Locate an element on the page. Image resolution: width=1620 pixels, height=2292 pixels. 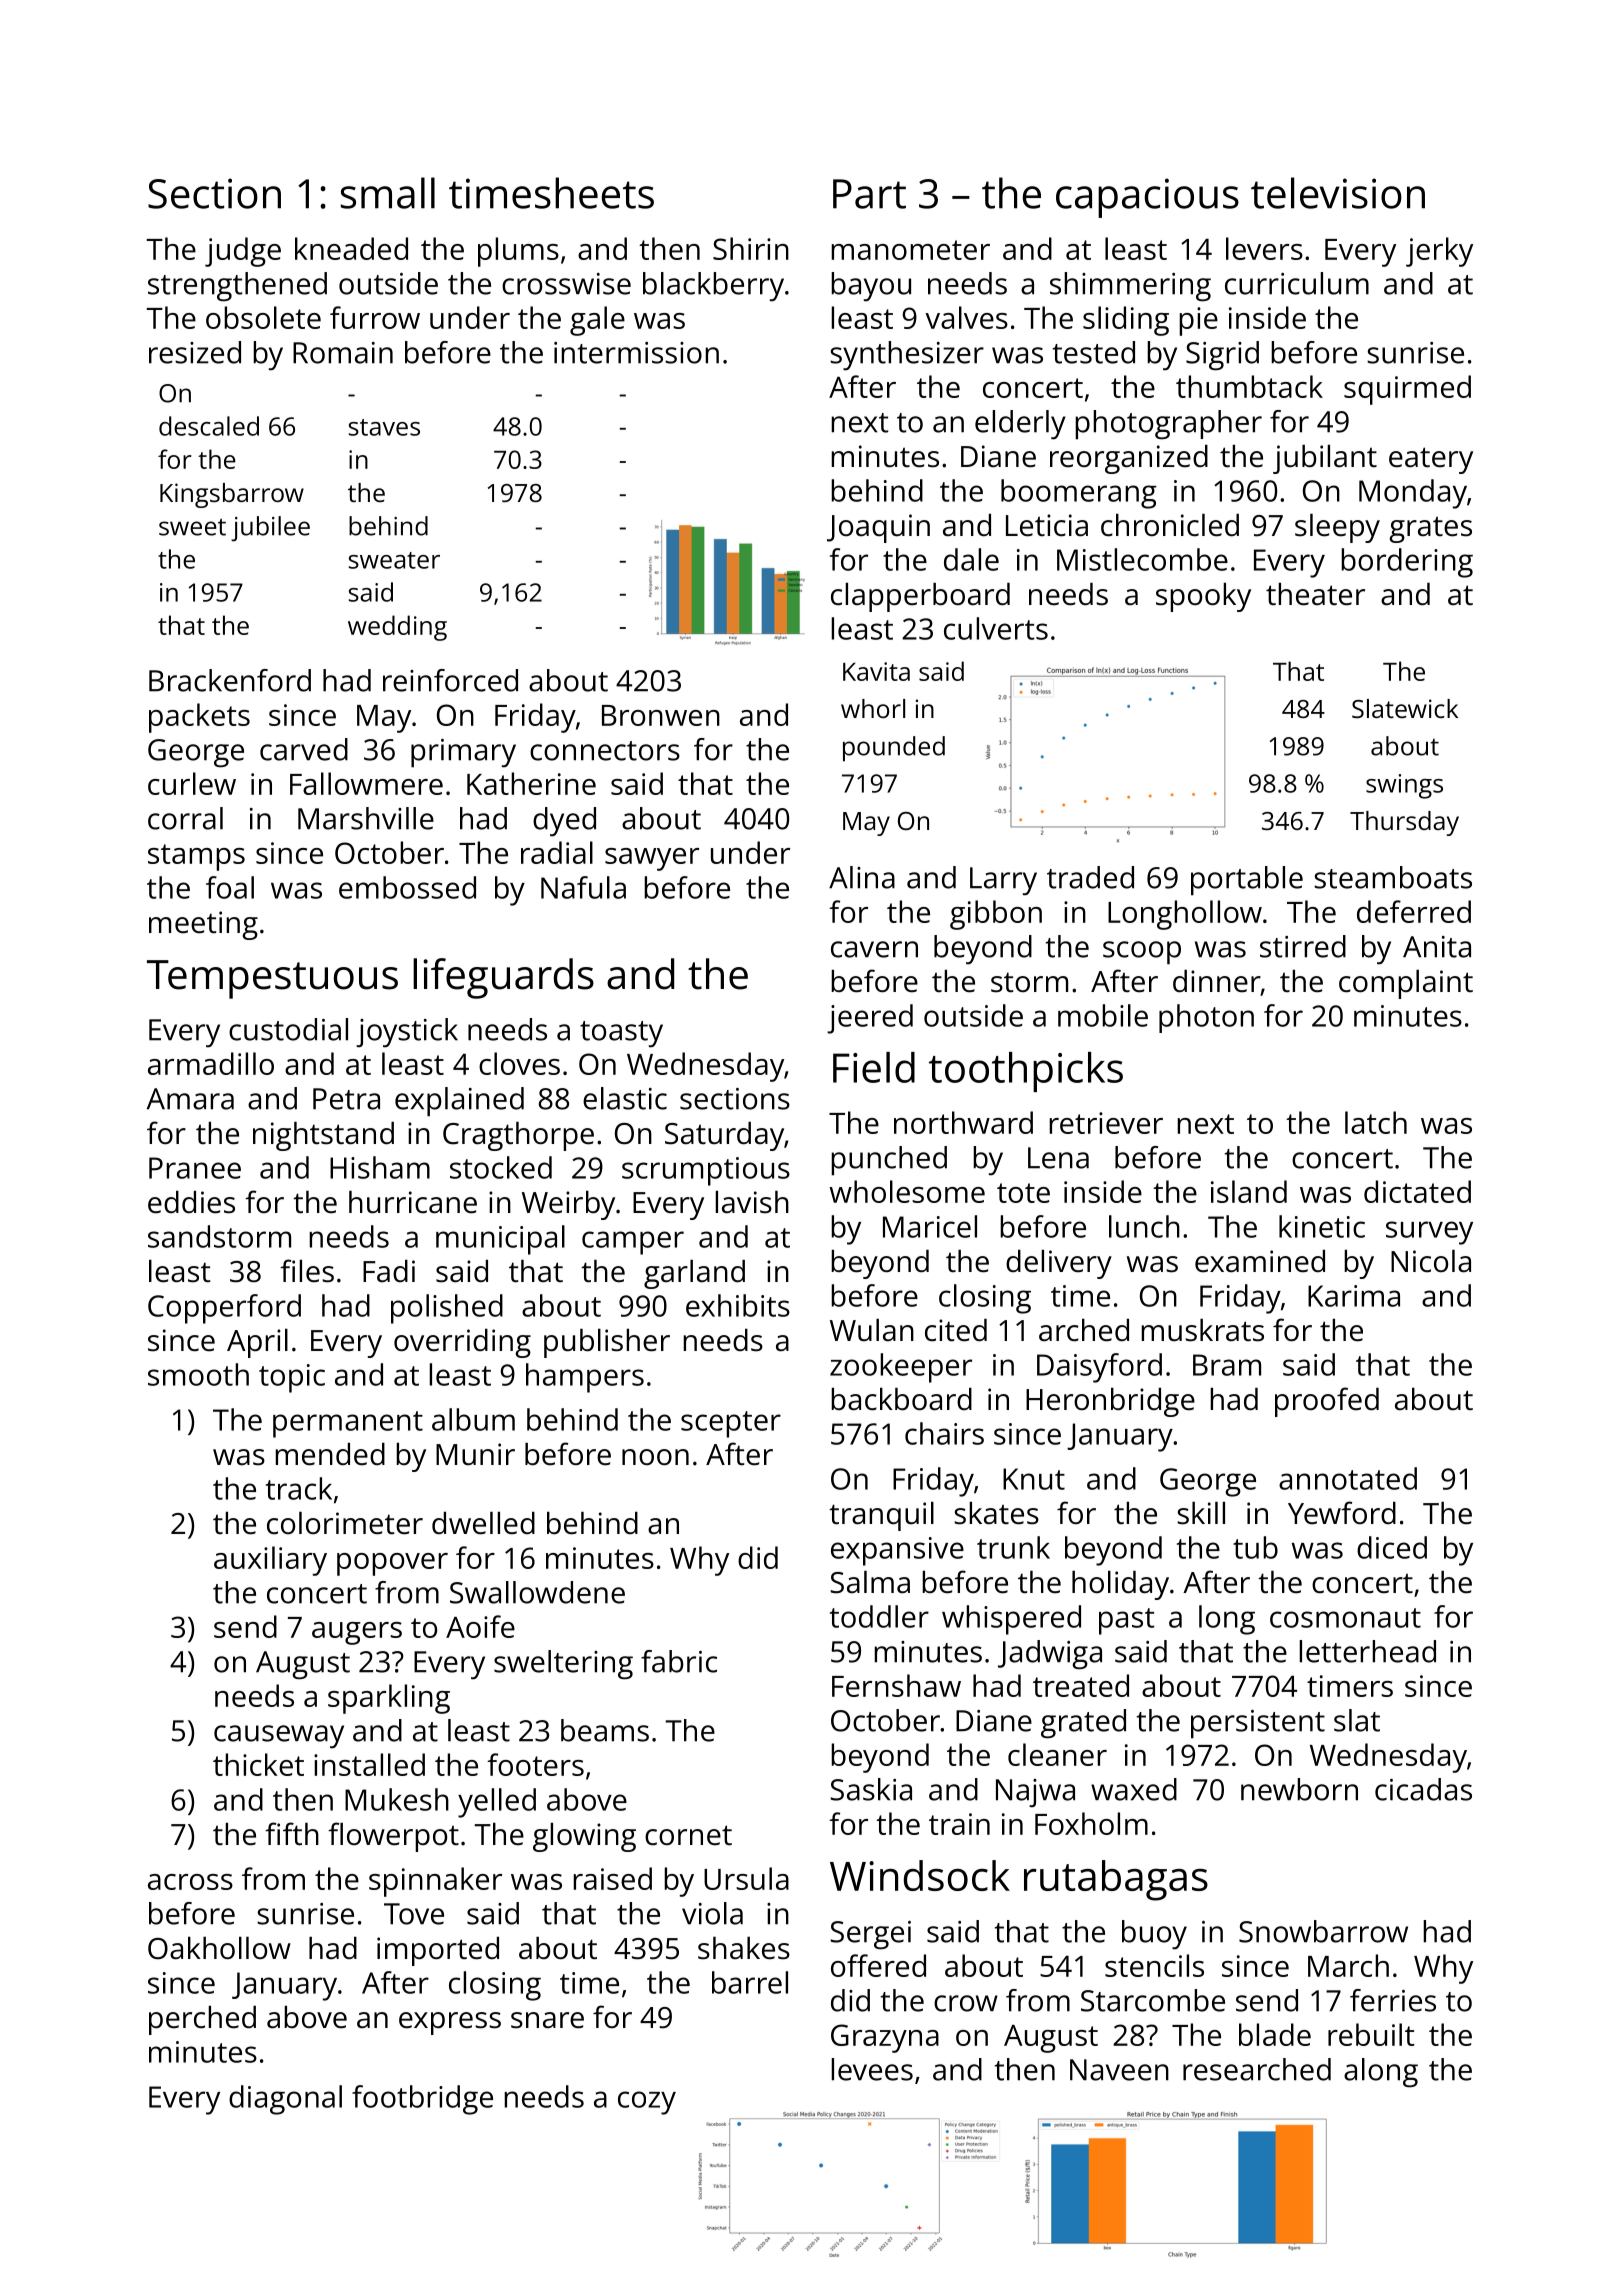
Marshville is located at coordinates (366, 818).
